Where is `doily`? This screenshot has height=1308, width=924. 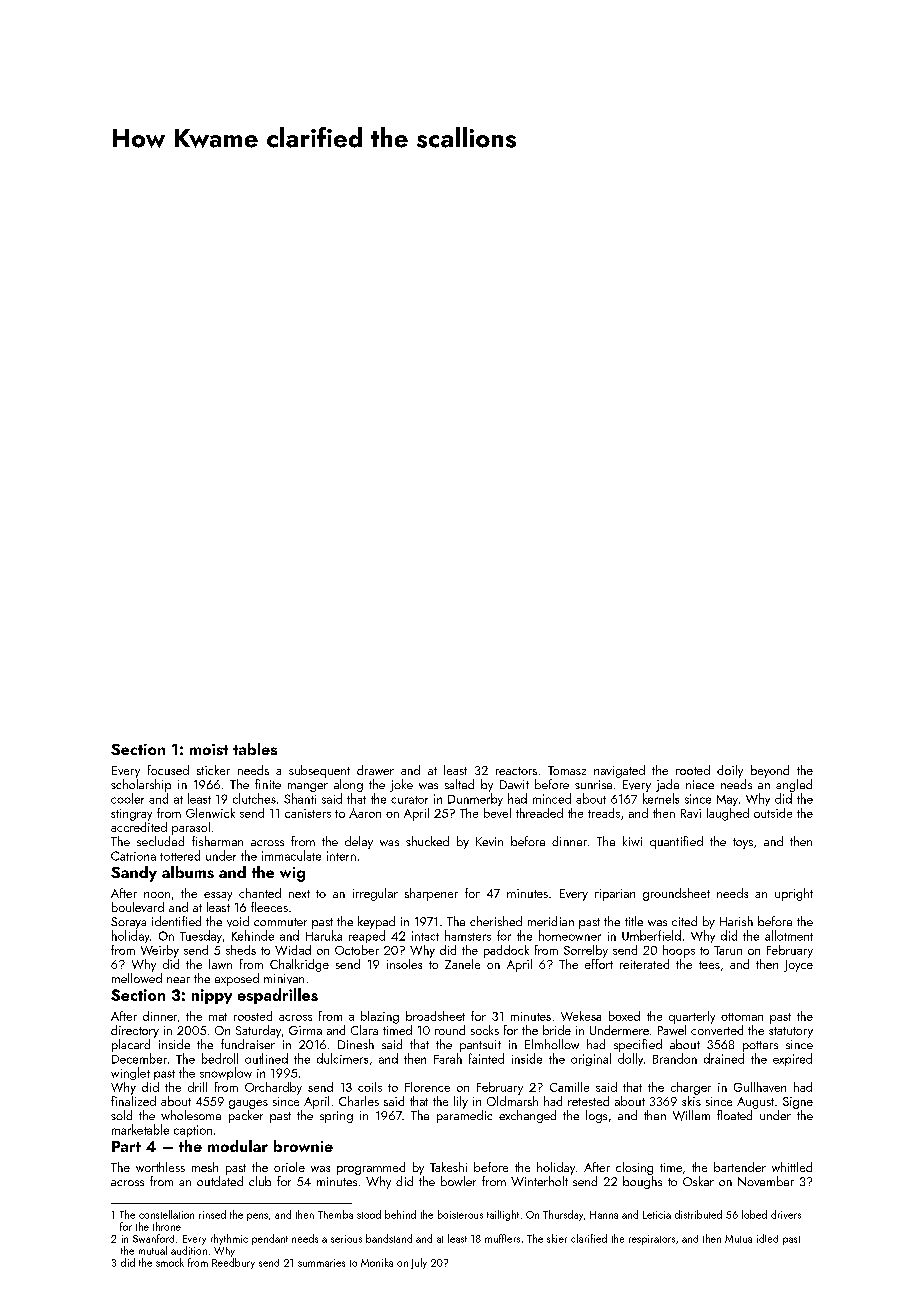
doily is located at coordinates (730, 771).
